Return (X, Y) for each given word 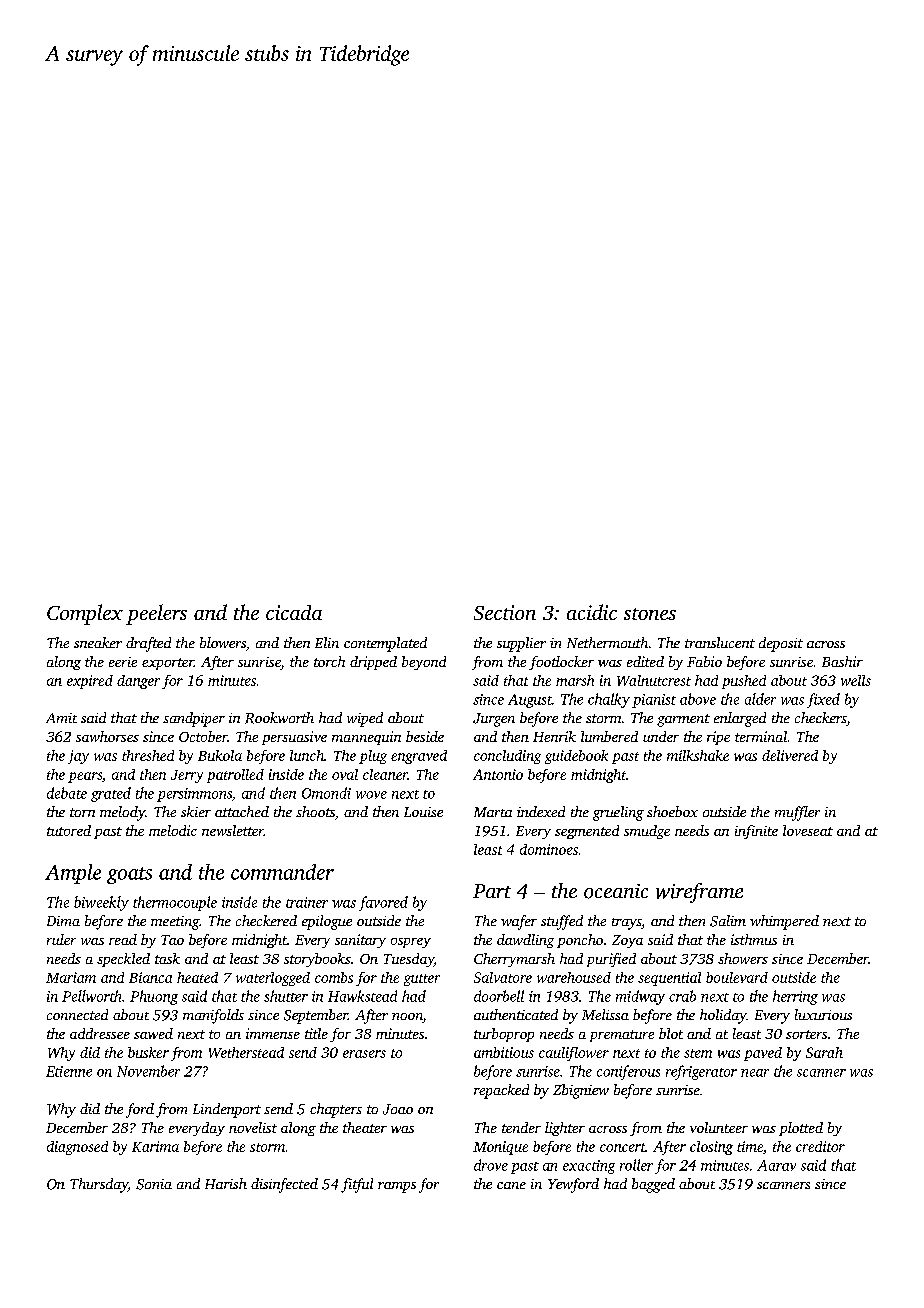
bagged (653, 1185)
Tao (172, 940)
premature (622, 1036)
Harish (226, 1183)
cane (511, 1185)
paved (763, 1054)
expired (90, 682)
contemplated (385, 644)
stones (650, 614)
